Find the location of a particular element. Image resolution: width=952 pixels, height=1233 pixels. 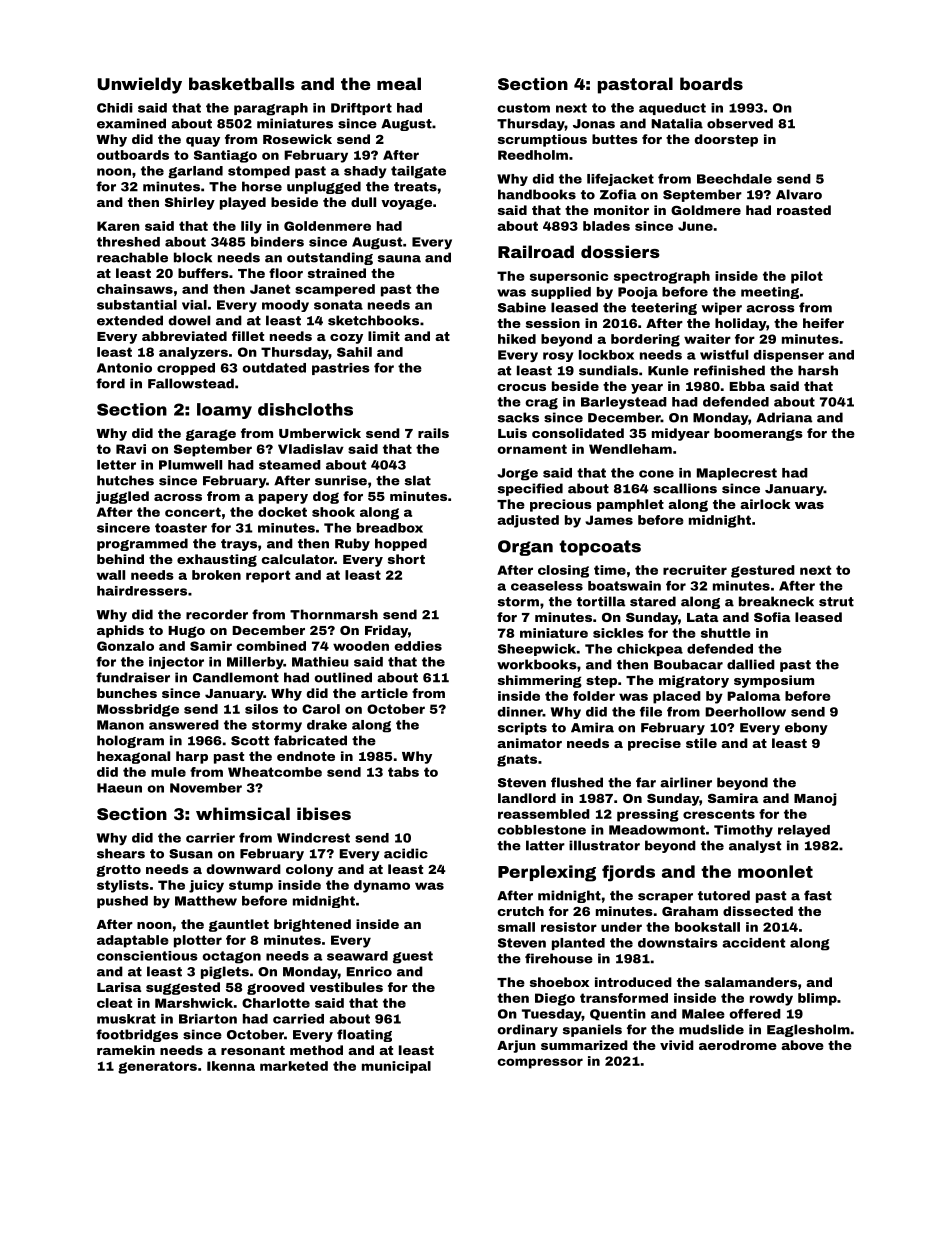

tabs is located at coordinates (403, 772).
